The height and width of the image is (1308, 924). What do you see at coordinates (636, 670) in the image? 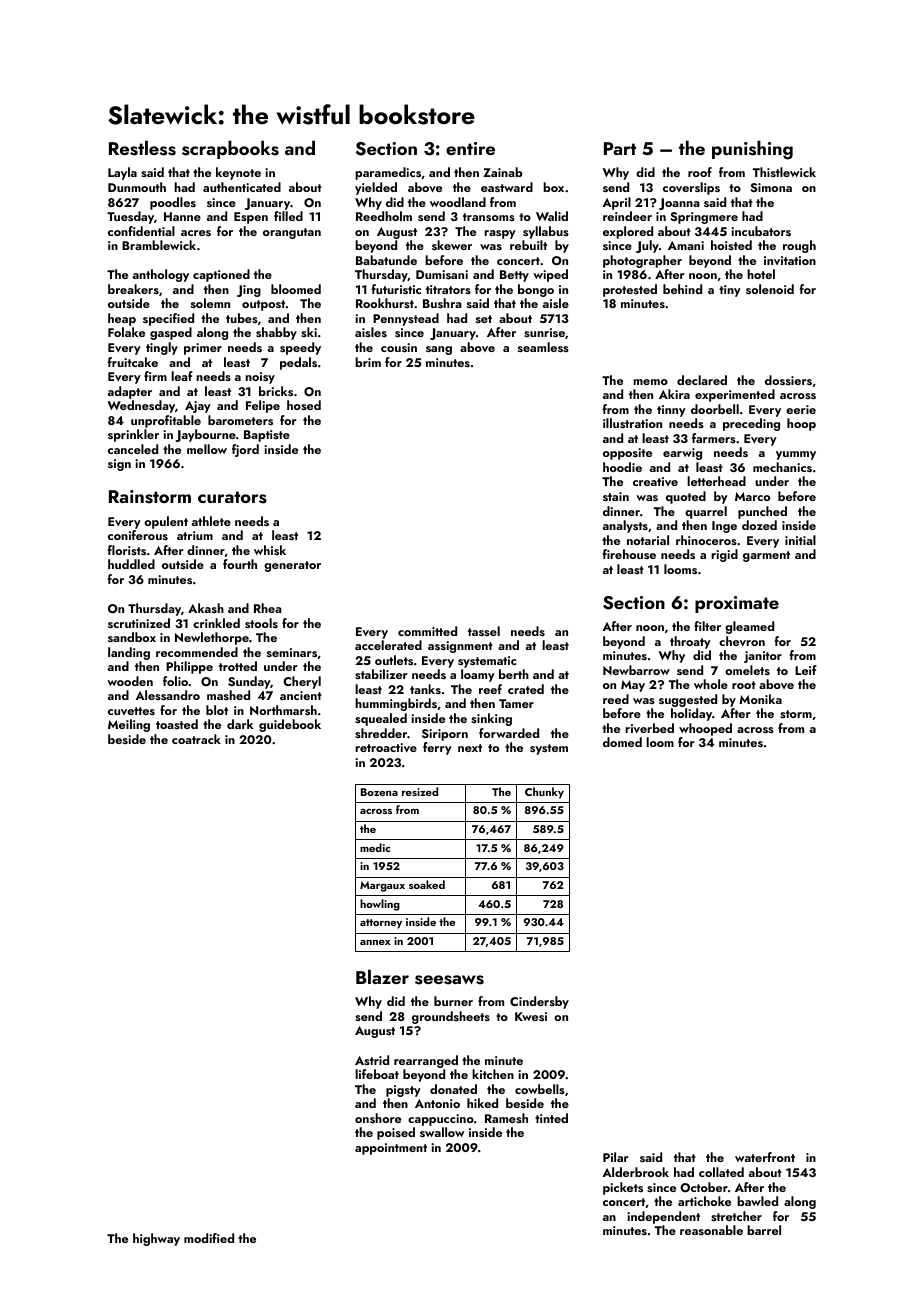
I see `Newbarrow` at bounding box center [636, 670].
